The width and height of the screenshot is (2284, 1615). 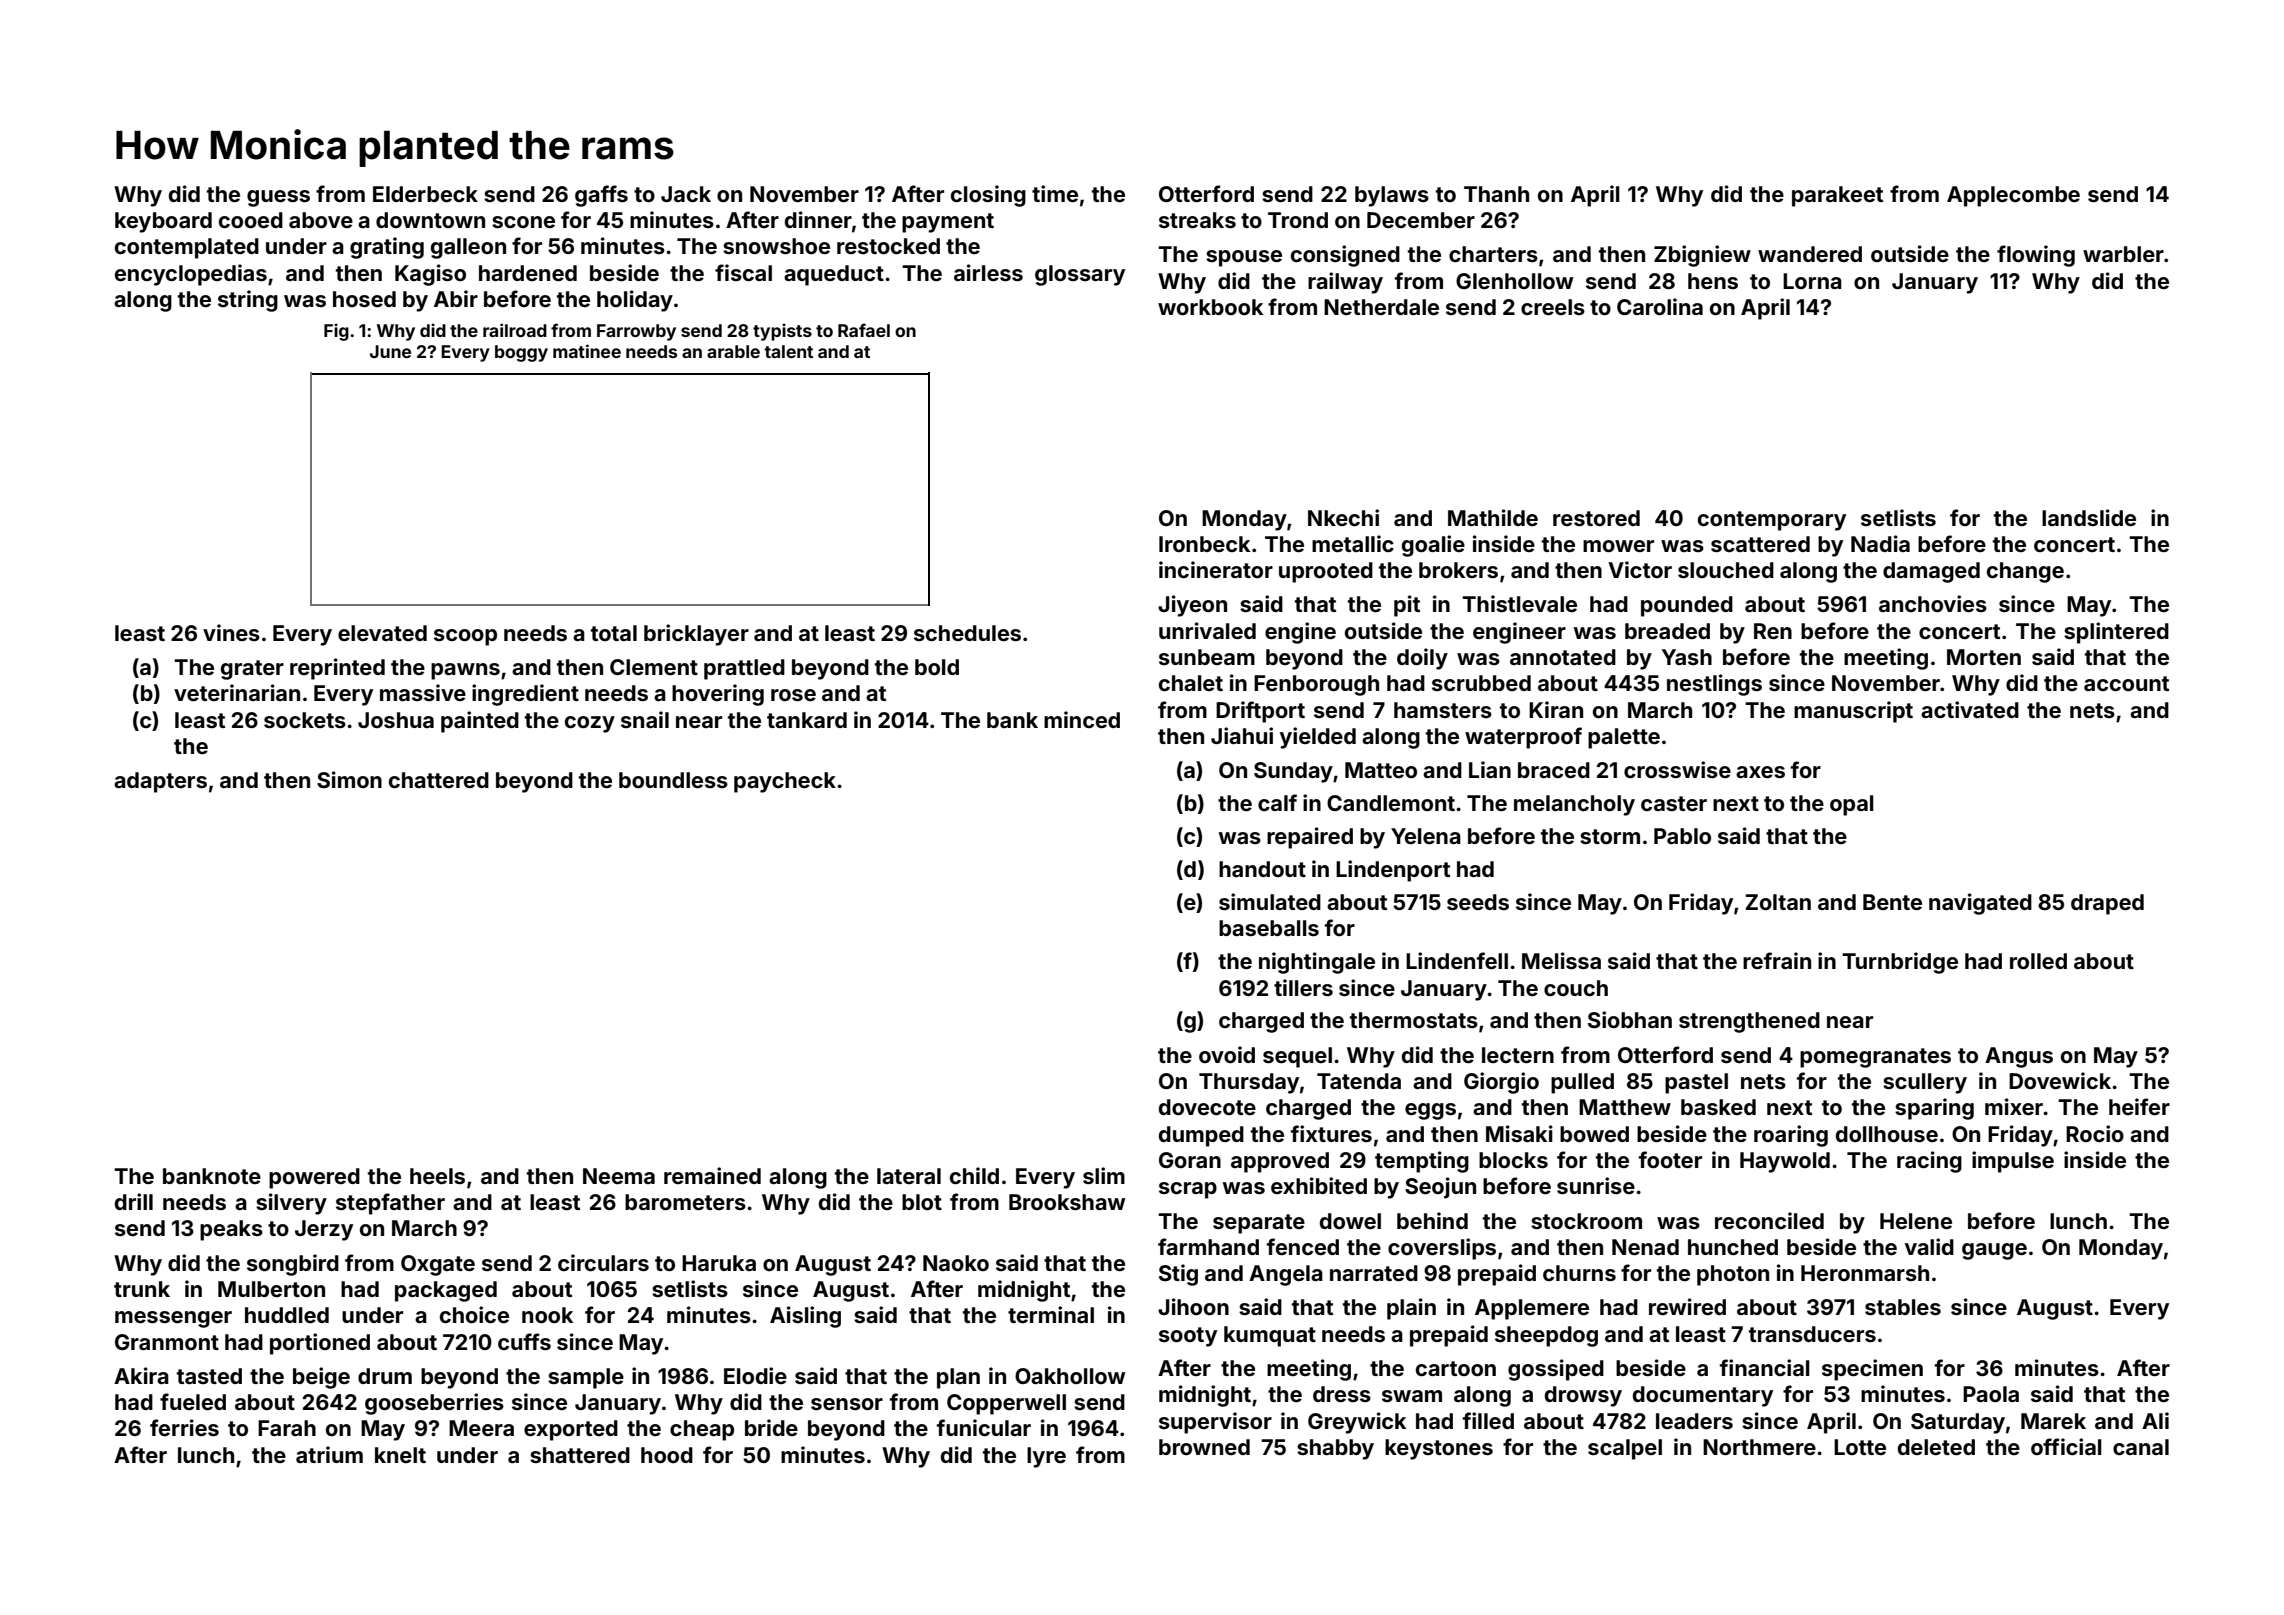 What do you see at coordinates (1630, 1019) in the screenshot?
I see `Siobhan` at bounding box center [1630, 1019].
